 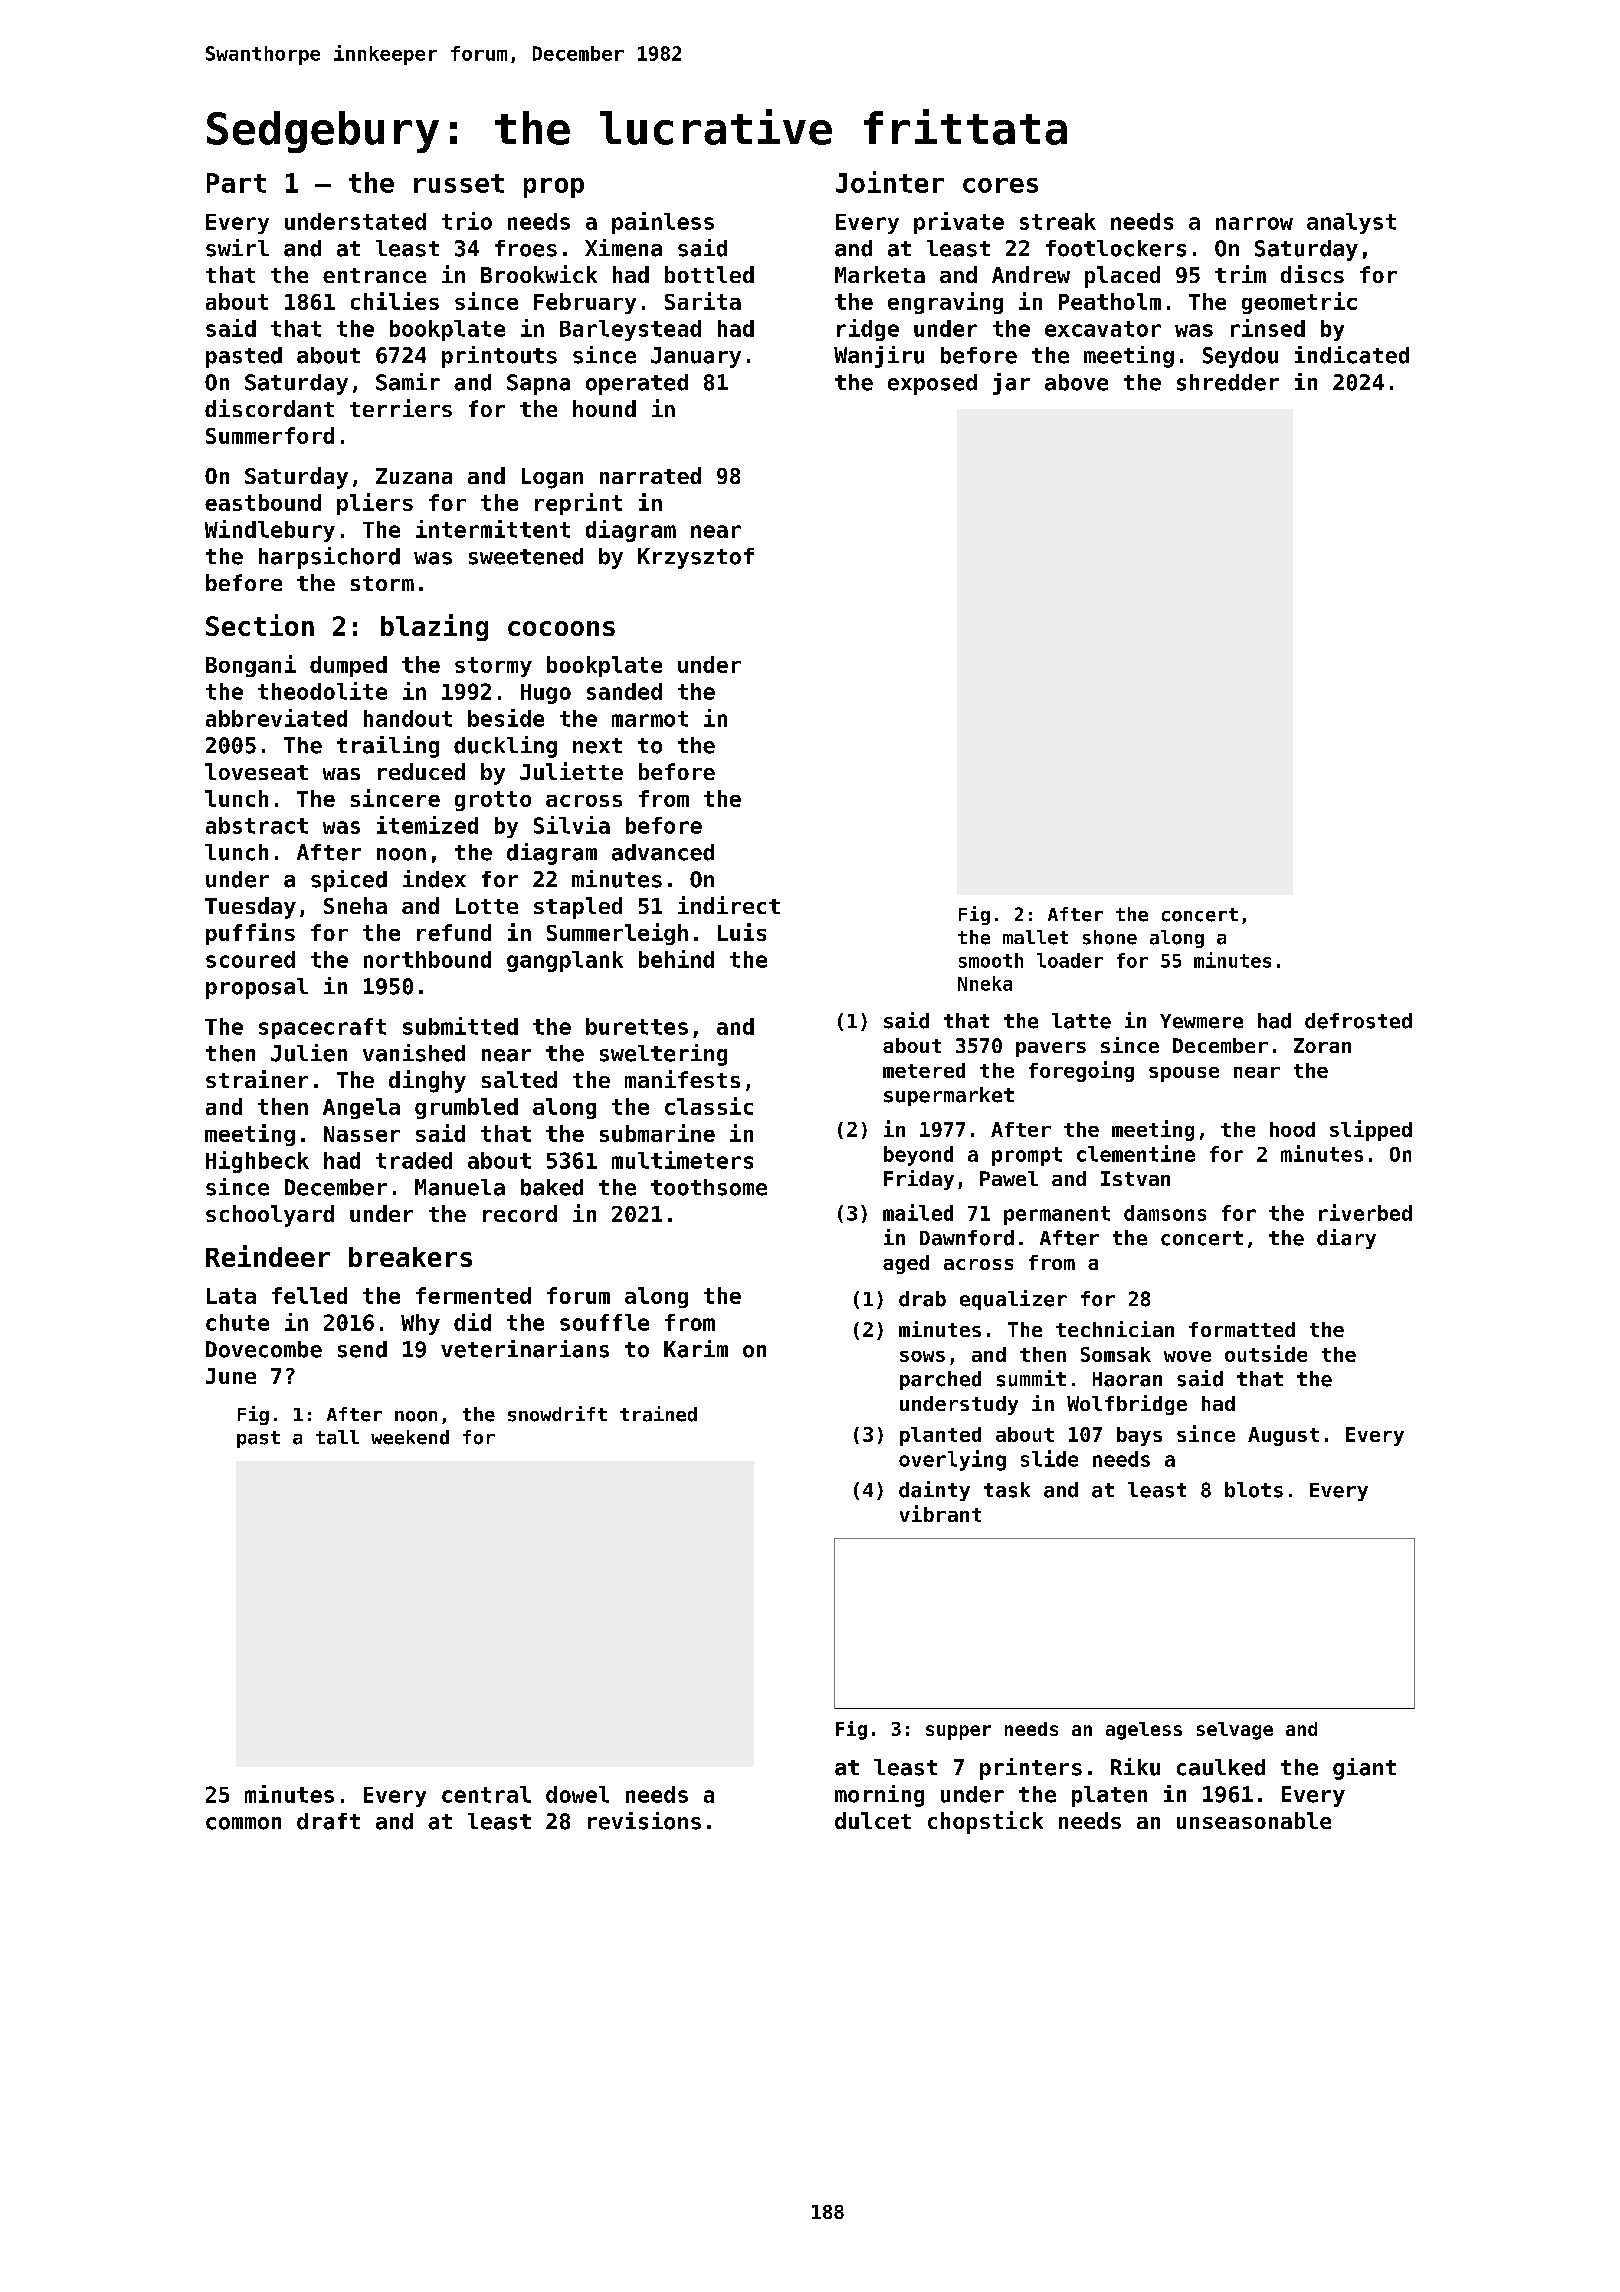 I want to click on advanced, so click(x=663, y=852).
